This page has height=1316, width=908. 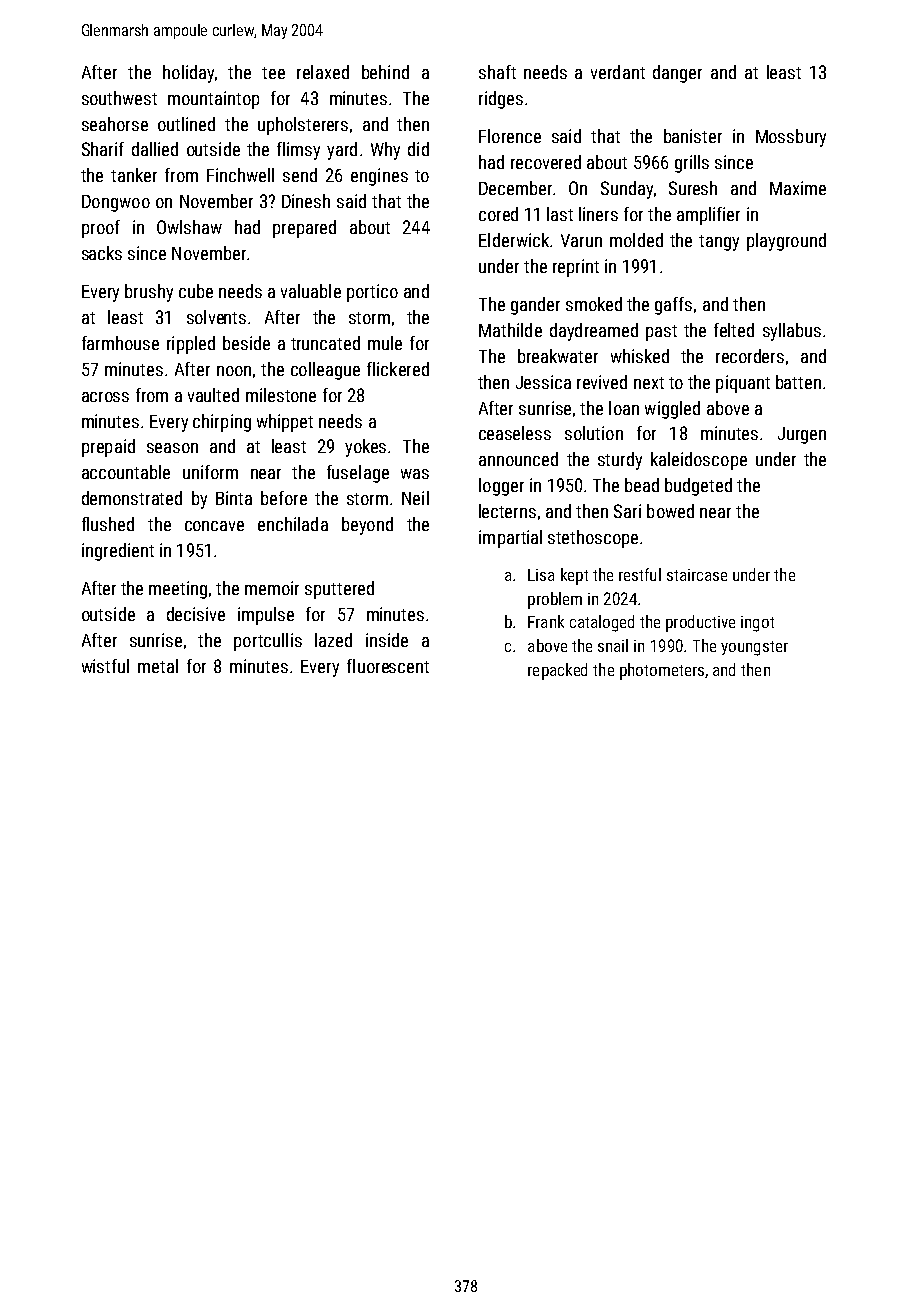 I want to click on metal, so click(x=158, y=666).
